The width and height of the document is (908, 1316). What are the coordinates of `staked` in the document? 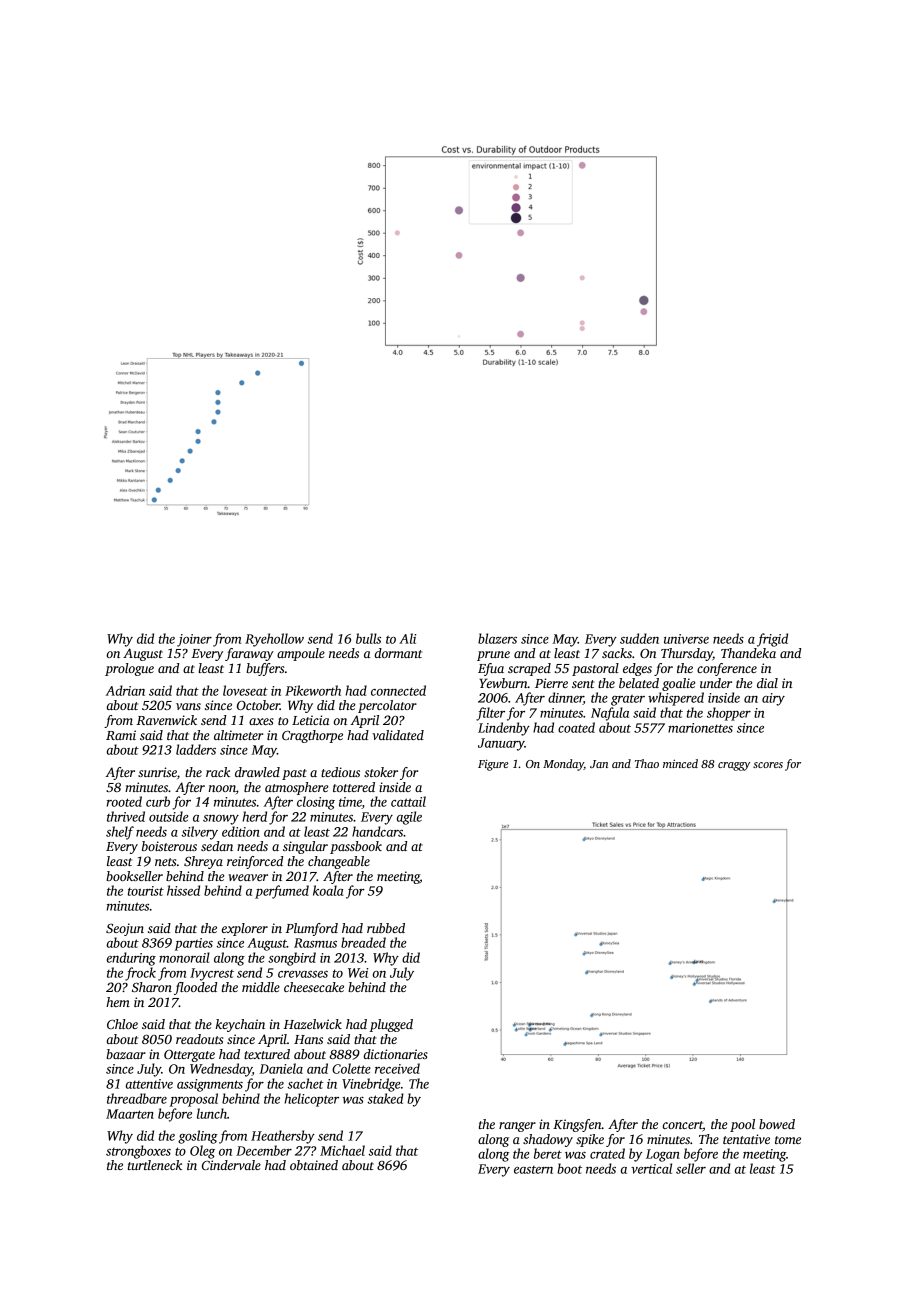 It's located at (386, 1098).
